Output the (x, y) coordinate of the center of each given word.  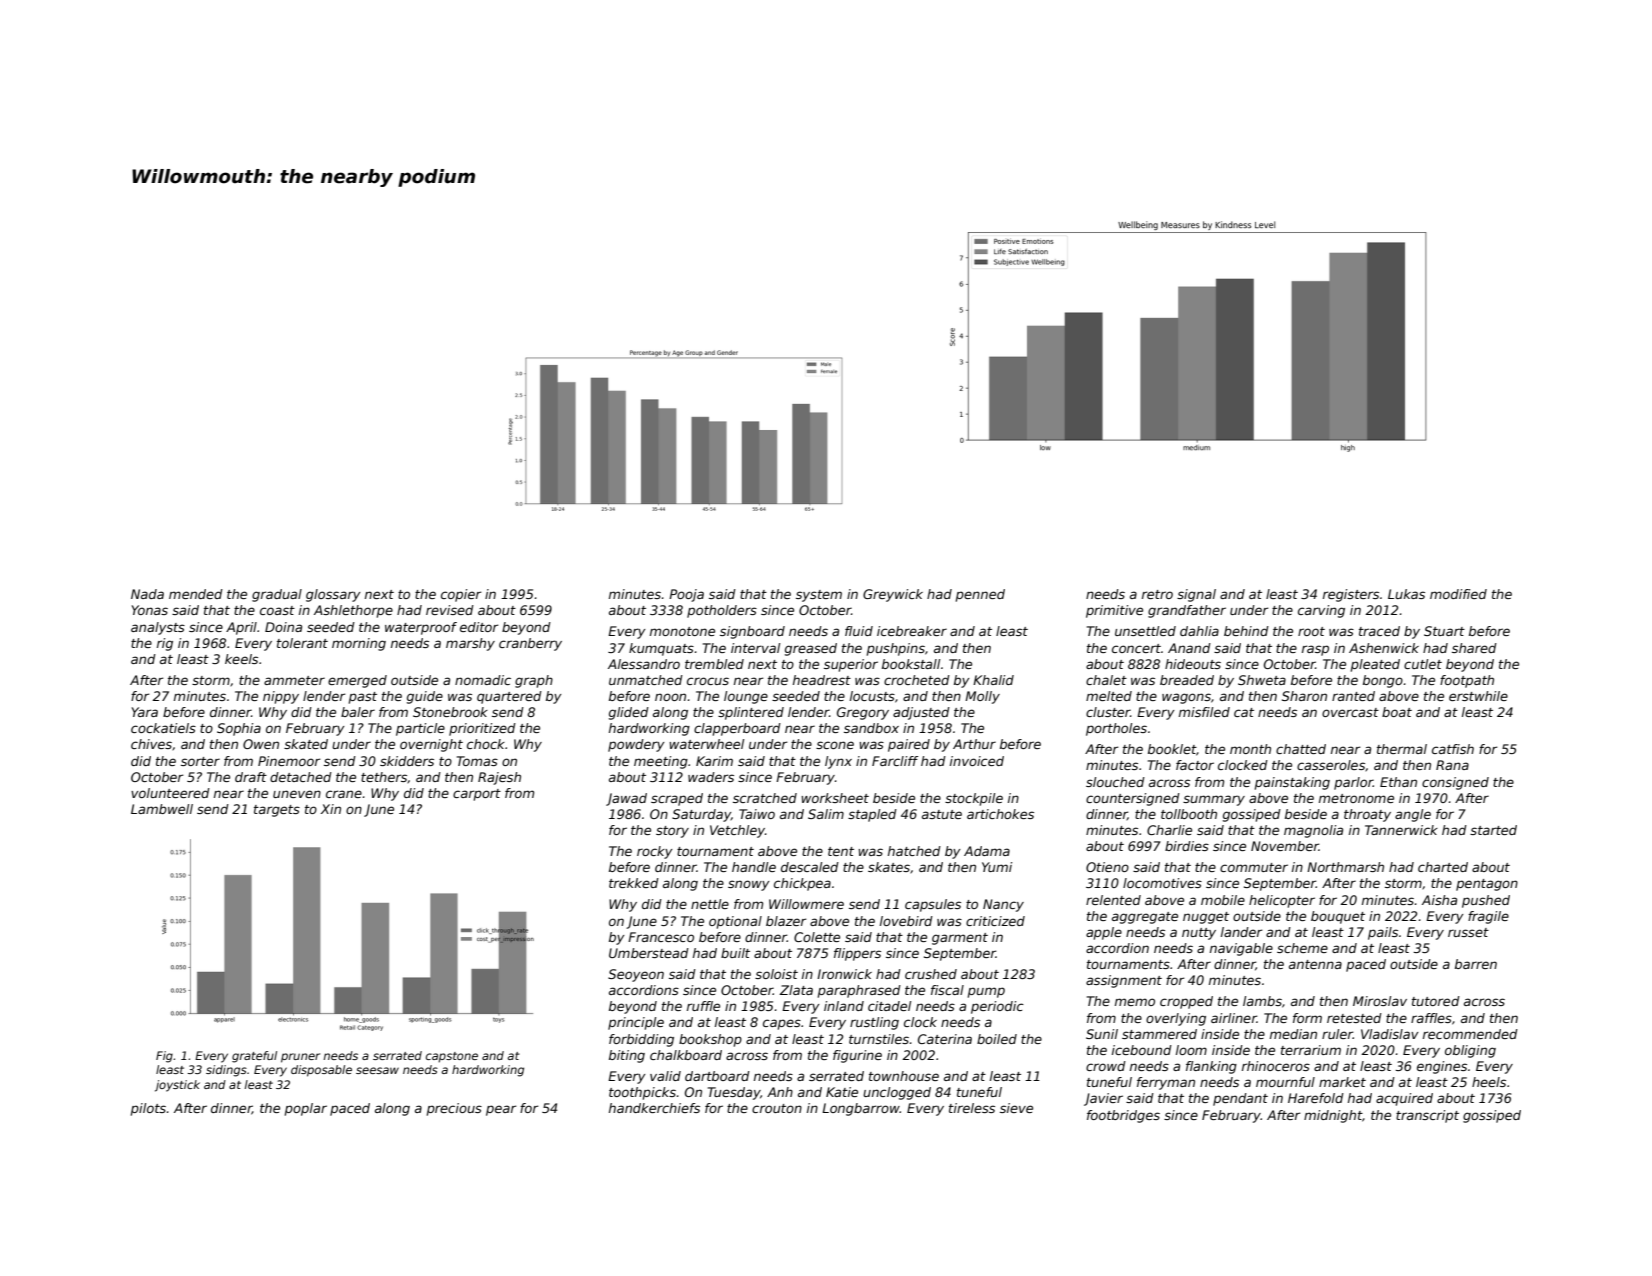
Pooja (686, 595)
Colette (817, 937)
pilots (148, 1109)
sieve (1016, 1108)
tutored (1436, 1001)
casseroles (1331, 765)
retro (1157, 594)
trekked (634, 883)
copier (461, 595)
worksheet (835, 798)
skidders (407, 761)
